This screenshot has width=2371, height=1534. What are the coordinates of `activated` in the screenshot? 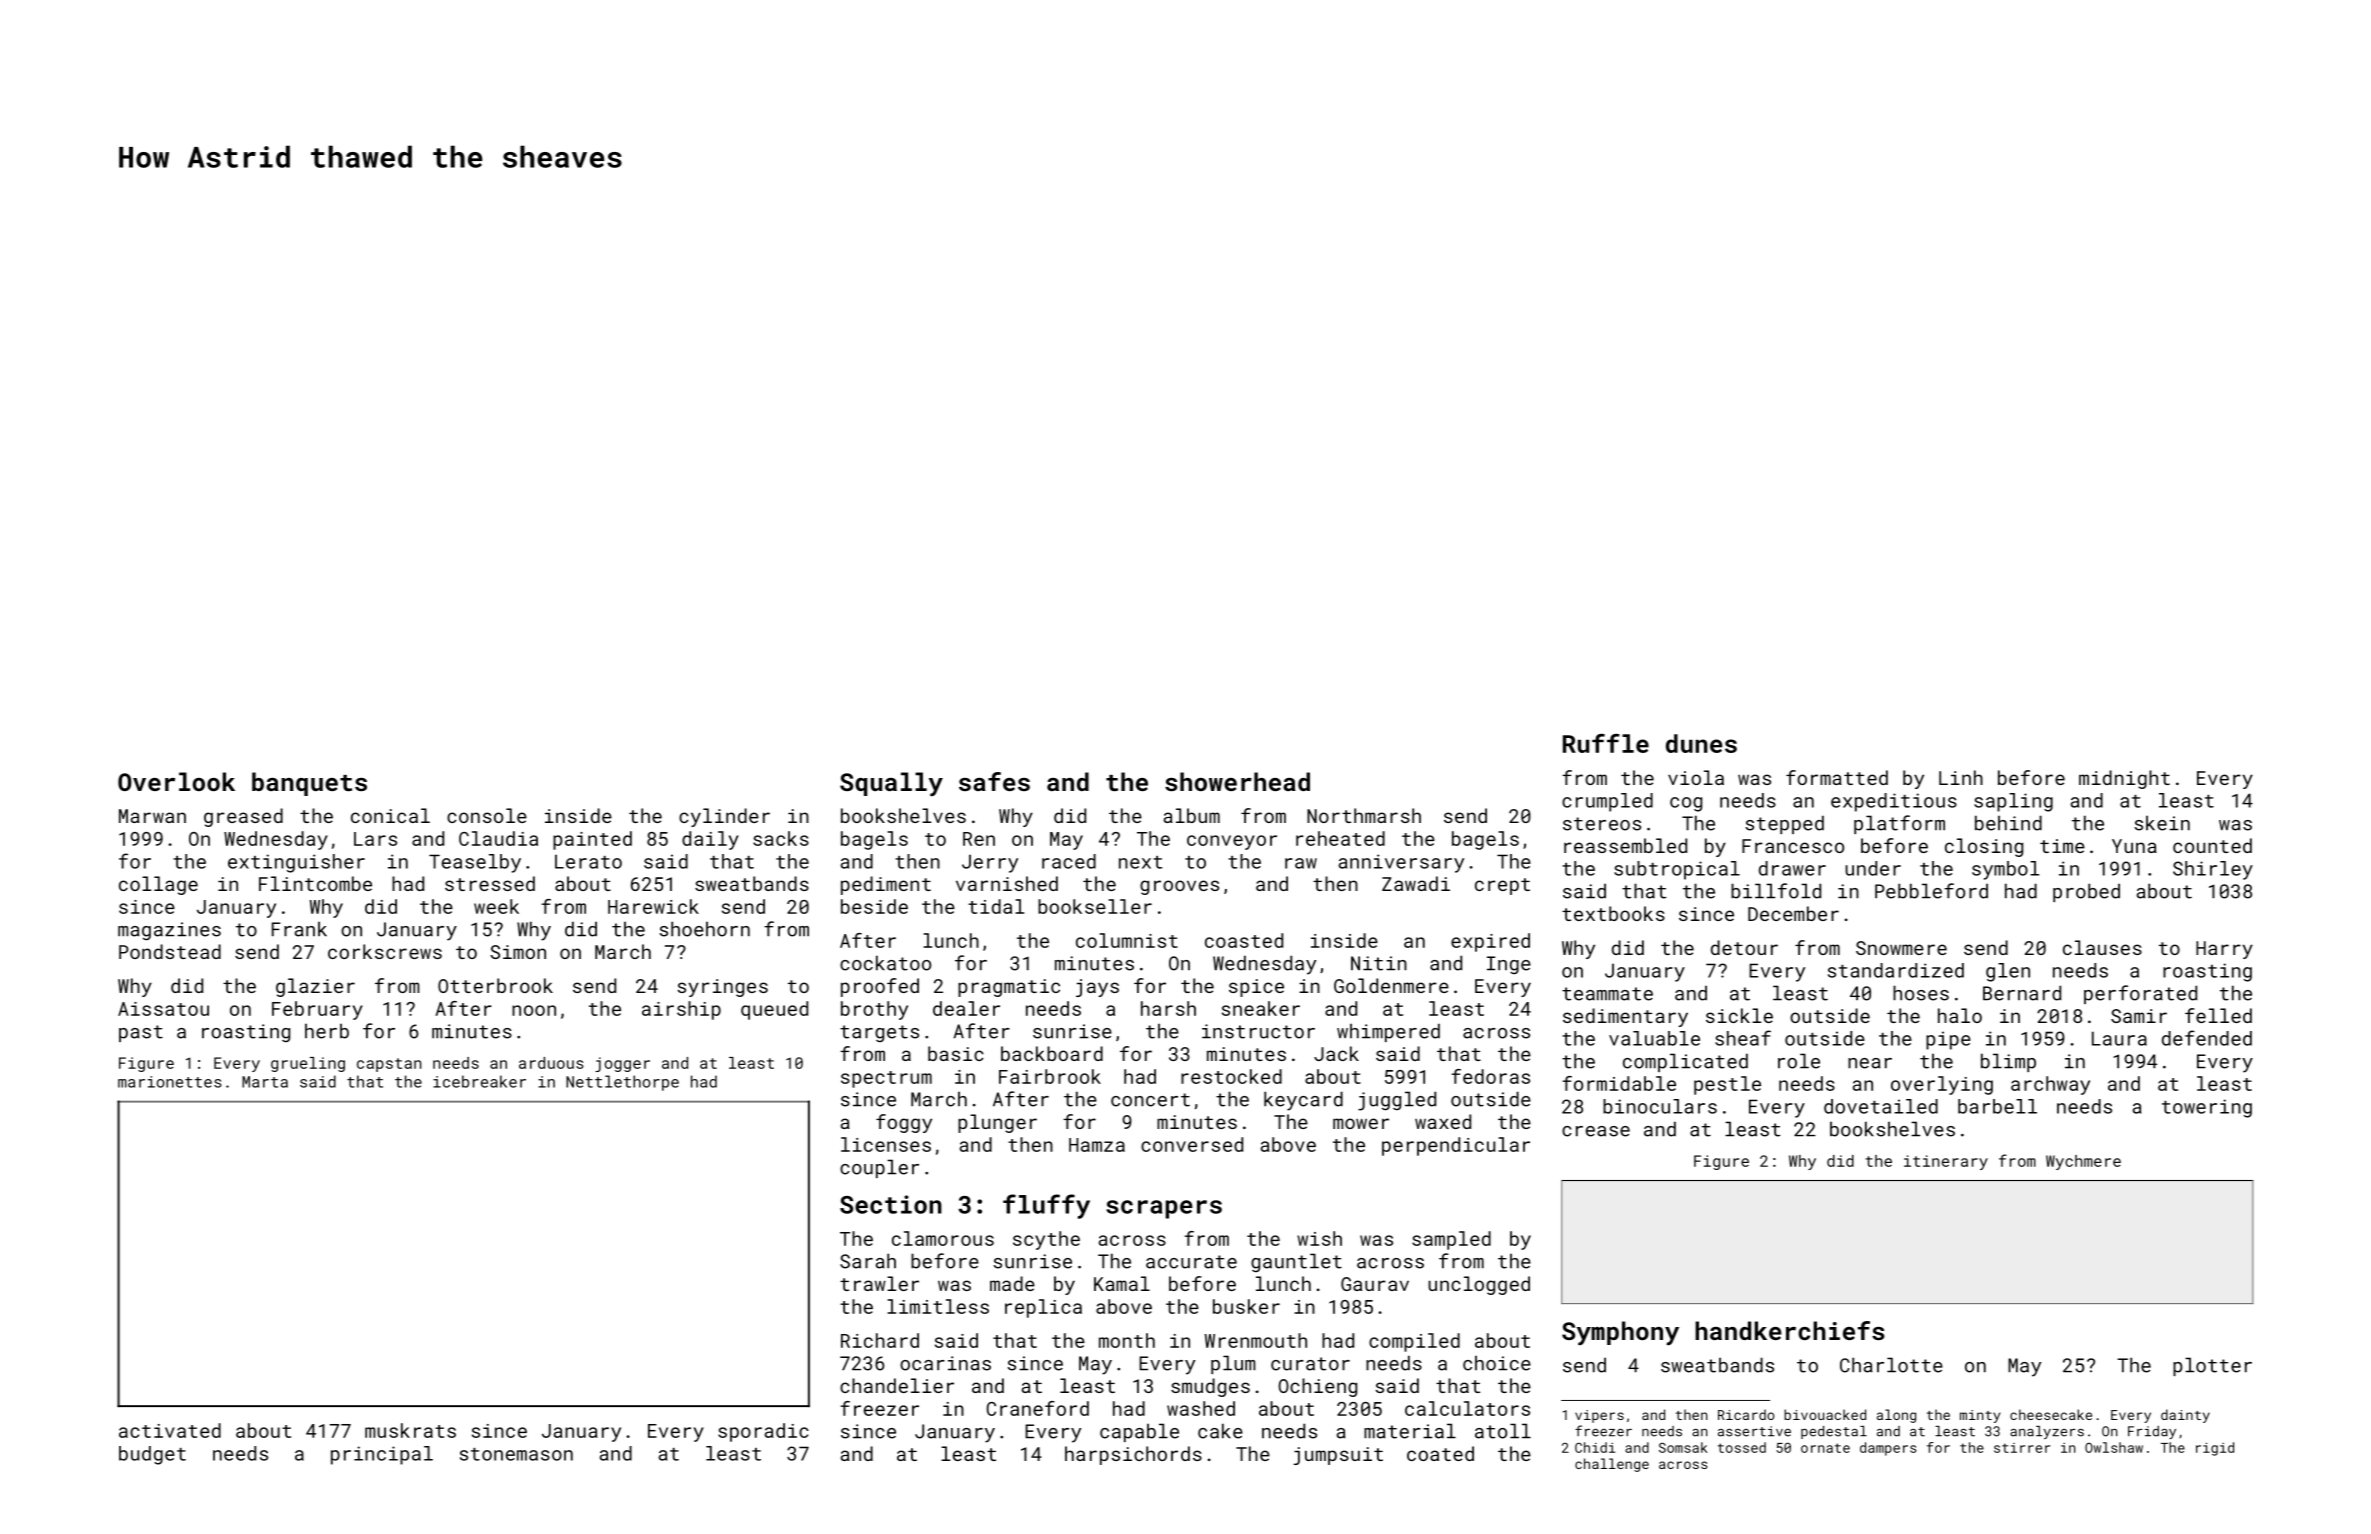 It's located at (170, 1430).
